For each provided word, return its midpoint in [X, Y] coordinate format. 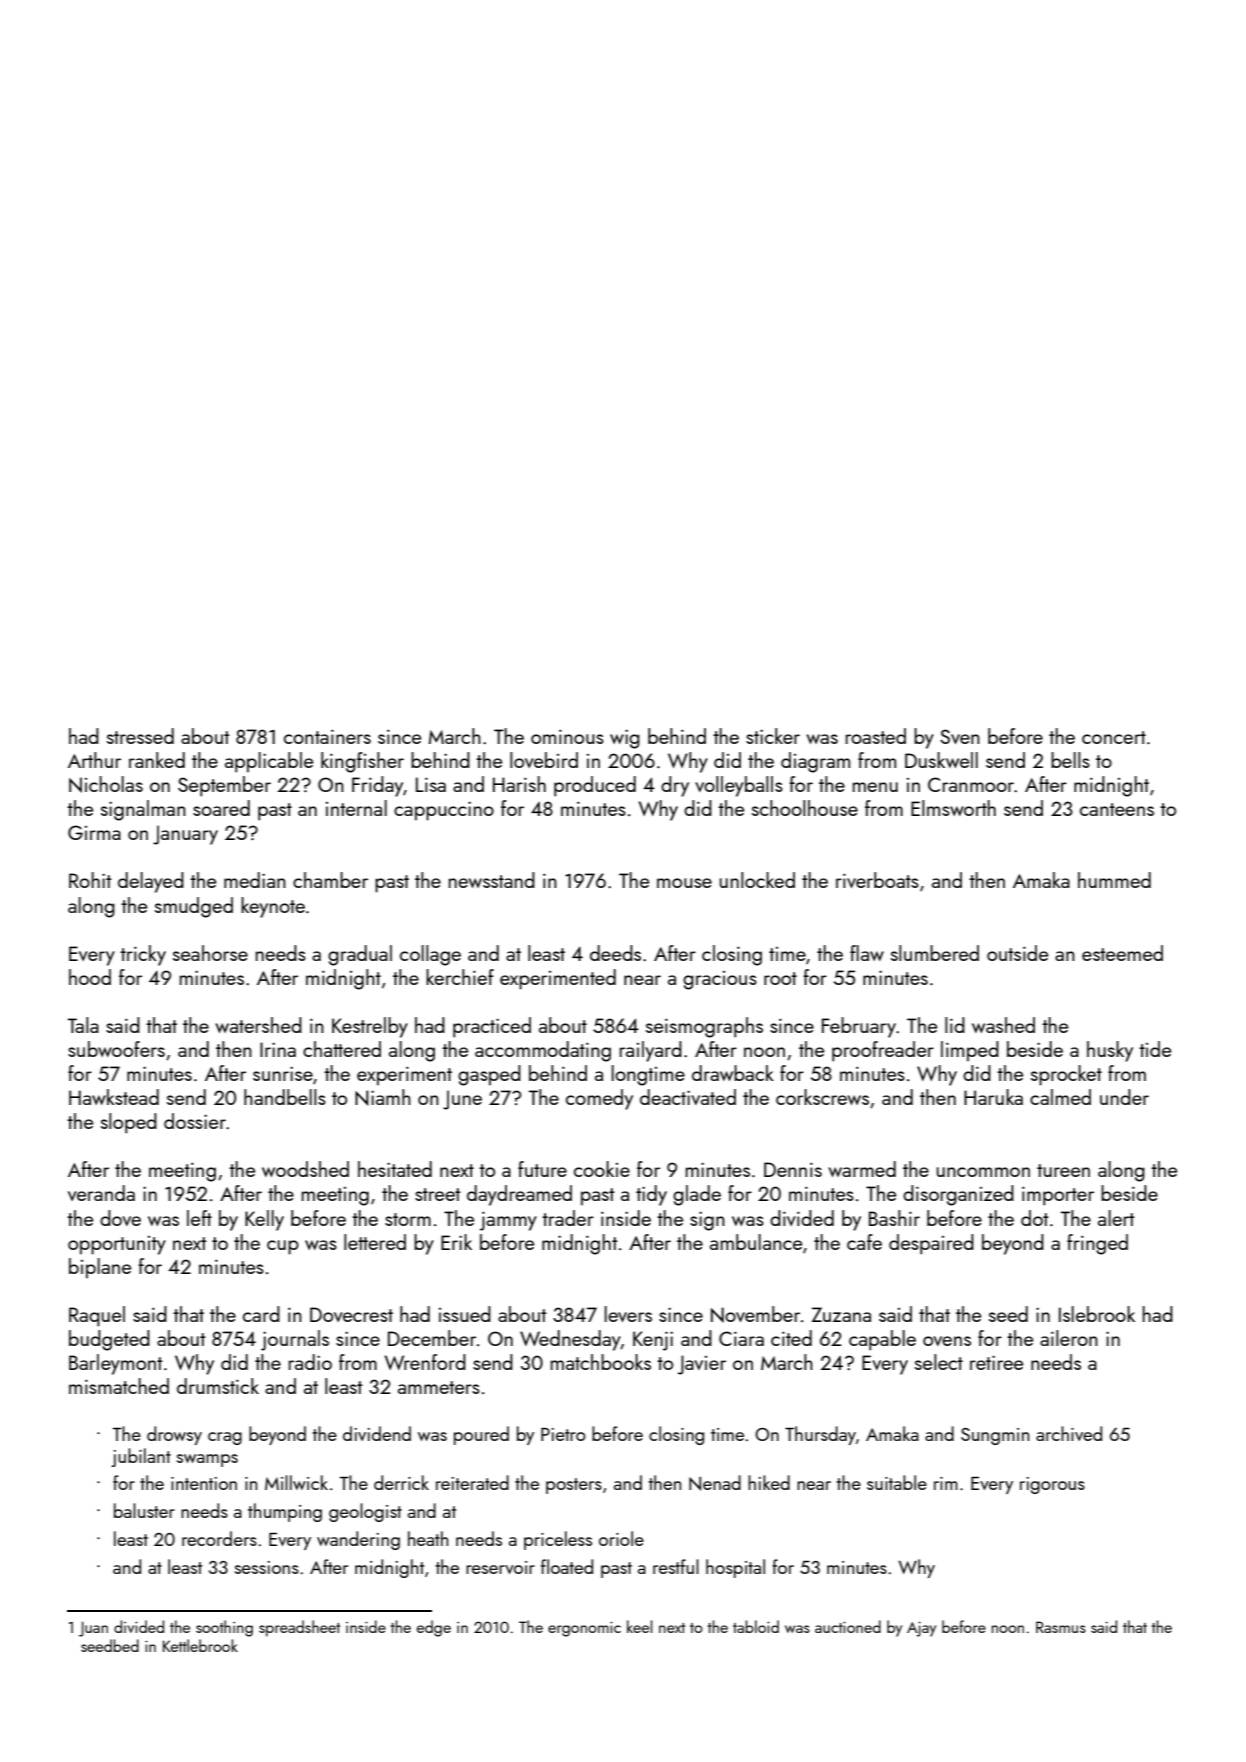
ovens [947, 1341]
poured [481, 1435]
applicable [269, 762]
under [1124, 1097]
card [261, 1314]
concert [1114, 737]
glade [697, 1195]
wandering [358, 1540]
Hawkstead [114, 1097]
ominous [567, 736]
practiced [492, 1027]
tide [1155, 1049]
